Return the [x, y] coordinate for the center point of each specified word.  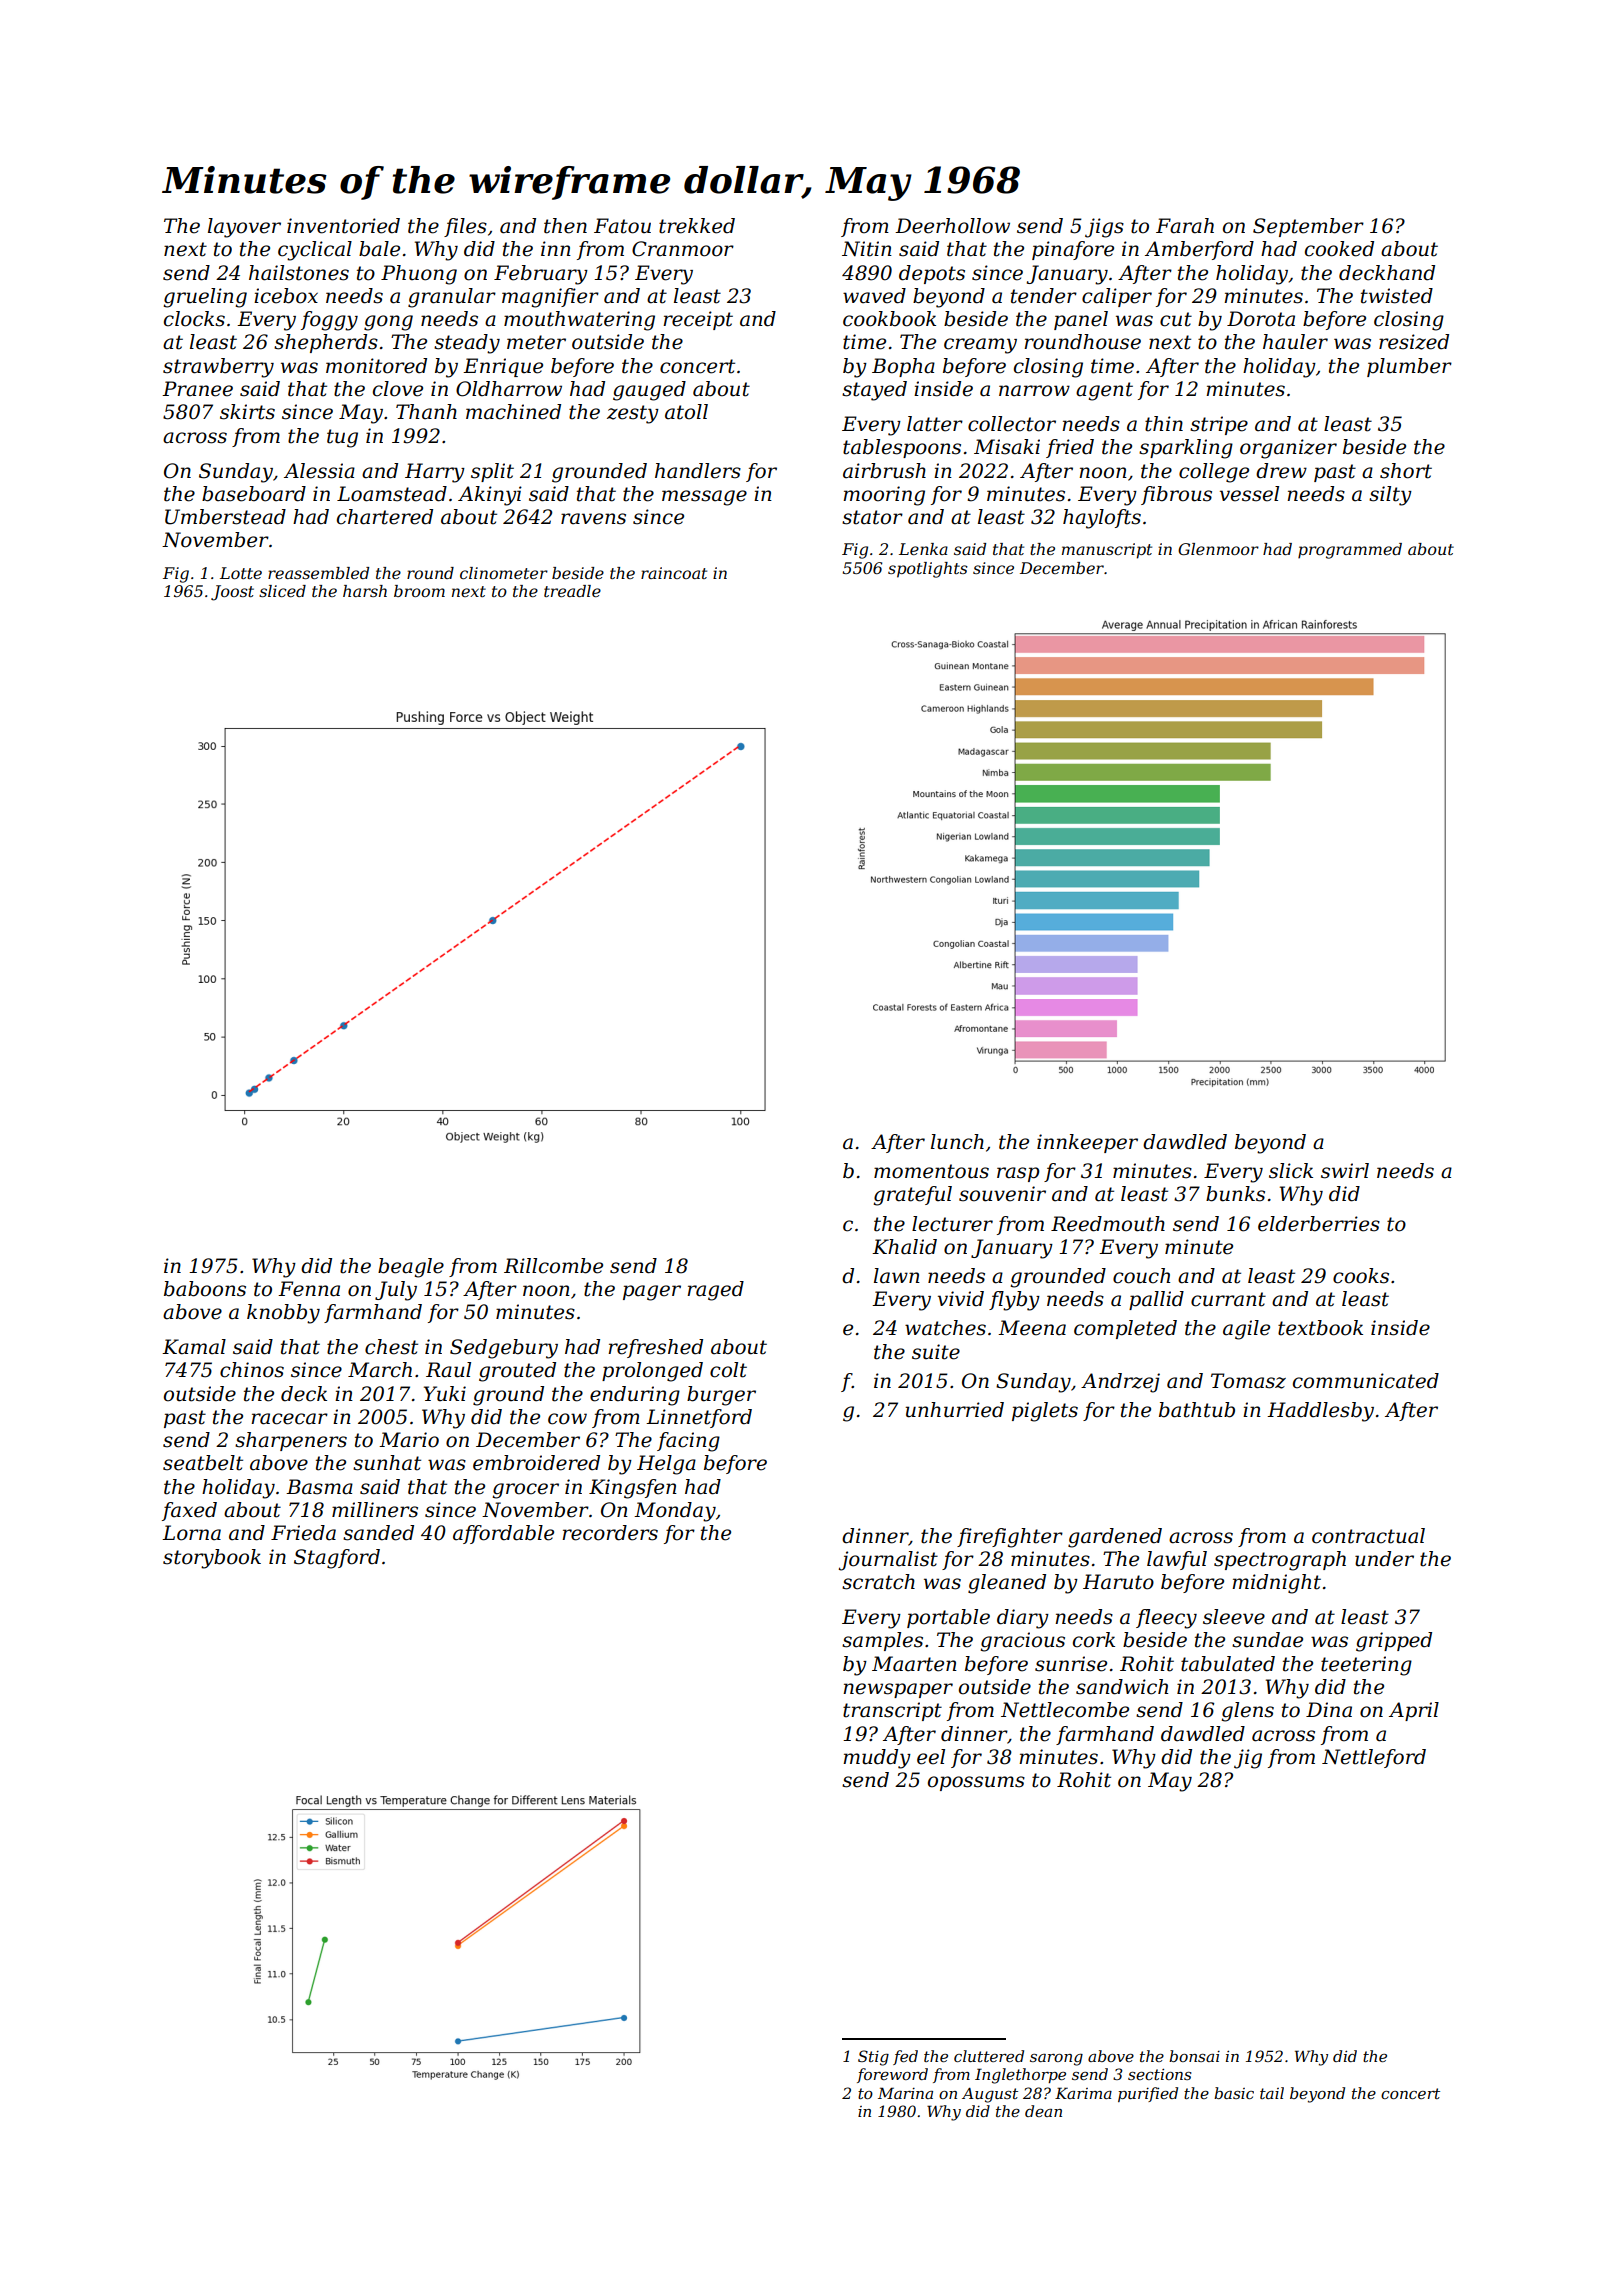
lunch [957, 1142]
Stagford [337, 1559]
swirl [1345, 1171]
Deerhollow [952, 226]
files [465, 227]
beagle [411, 1268]
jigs [1104, 228]
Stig [873, 2058]
